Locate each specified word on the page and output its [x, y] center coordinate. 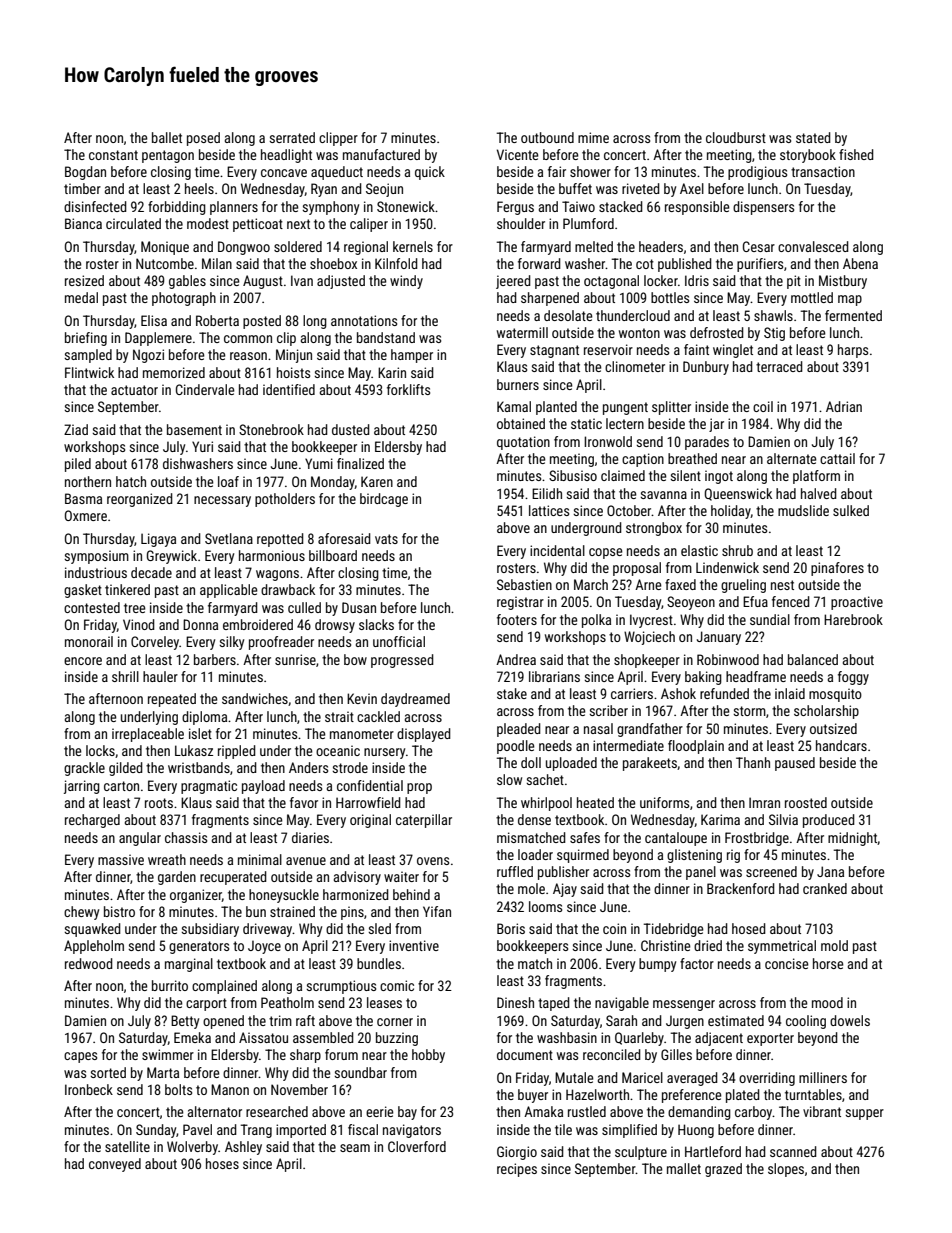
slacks [376, 624]
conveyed [115, 1165]
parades [707, 443]
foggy [853, 678]
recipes [517, 1170]
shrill [125, 676]
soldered [298, 246]
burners [518, 384]
